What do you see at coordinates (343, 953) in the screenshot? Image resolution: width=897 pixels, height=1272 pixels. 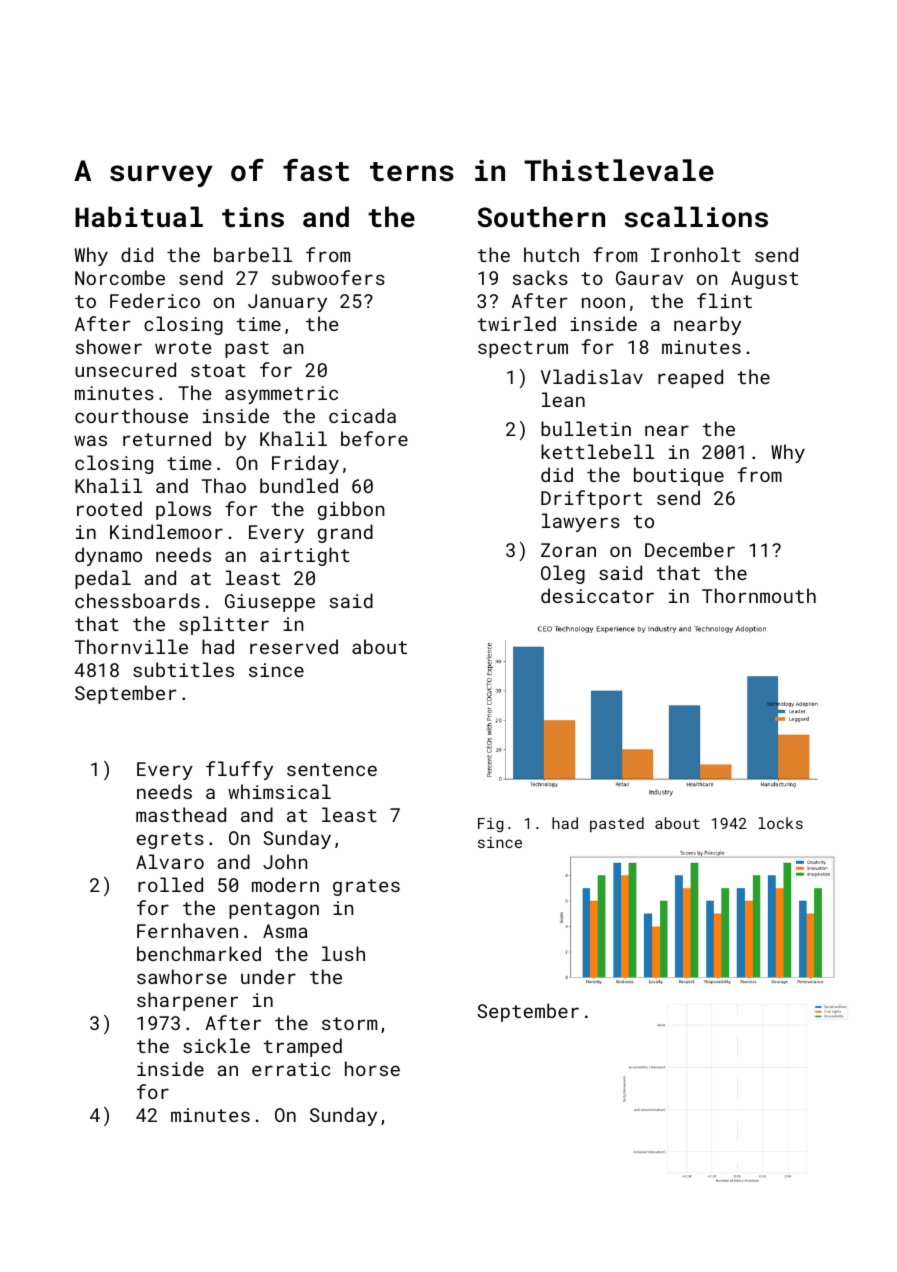 I see `lush` at bounding box center [343, 953].
